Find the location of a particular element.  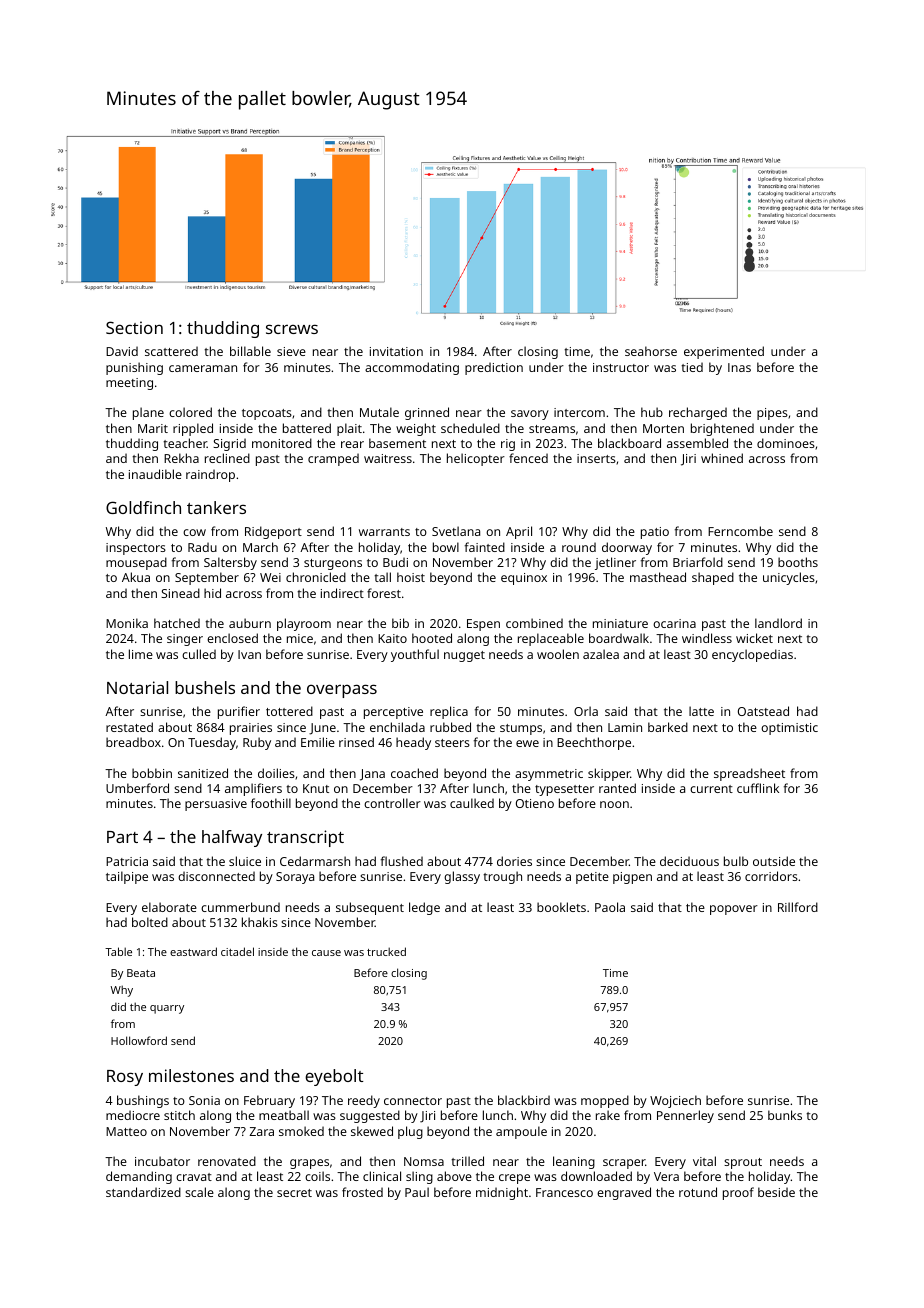

booklets is located at coordinates (561, 907).
